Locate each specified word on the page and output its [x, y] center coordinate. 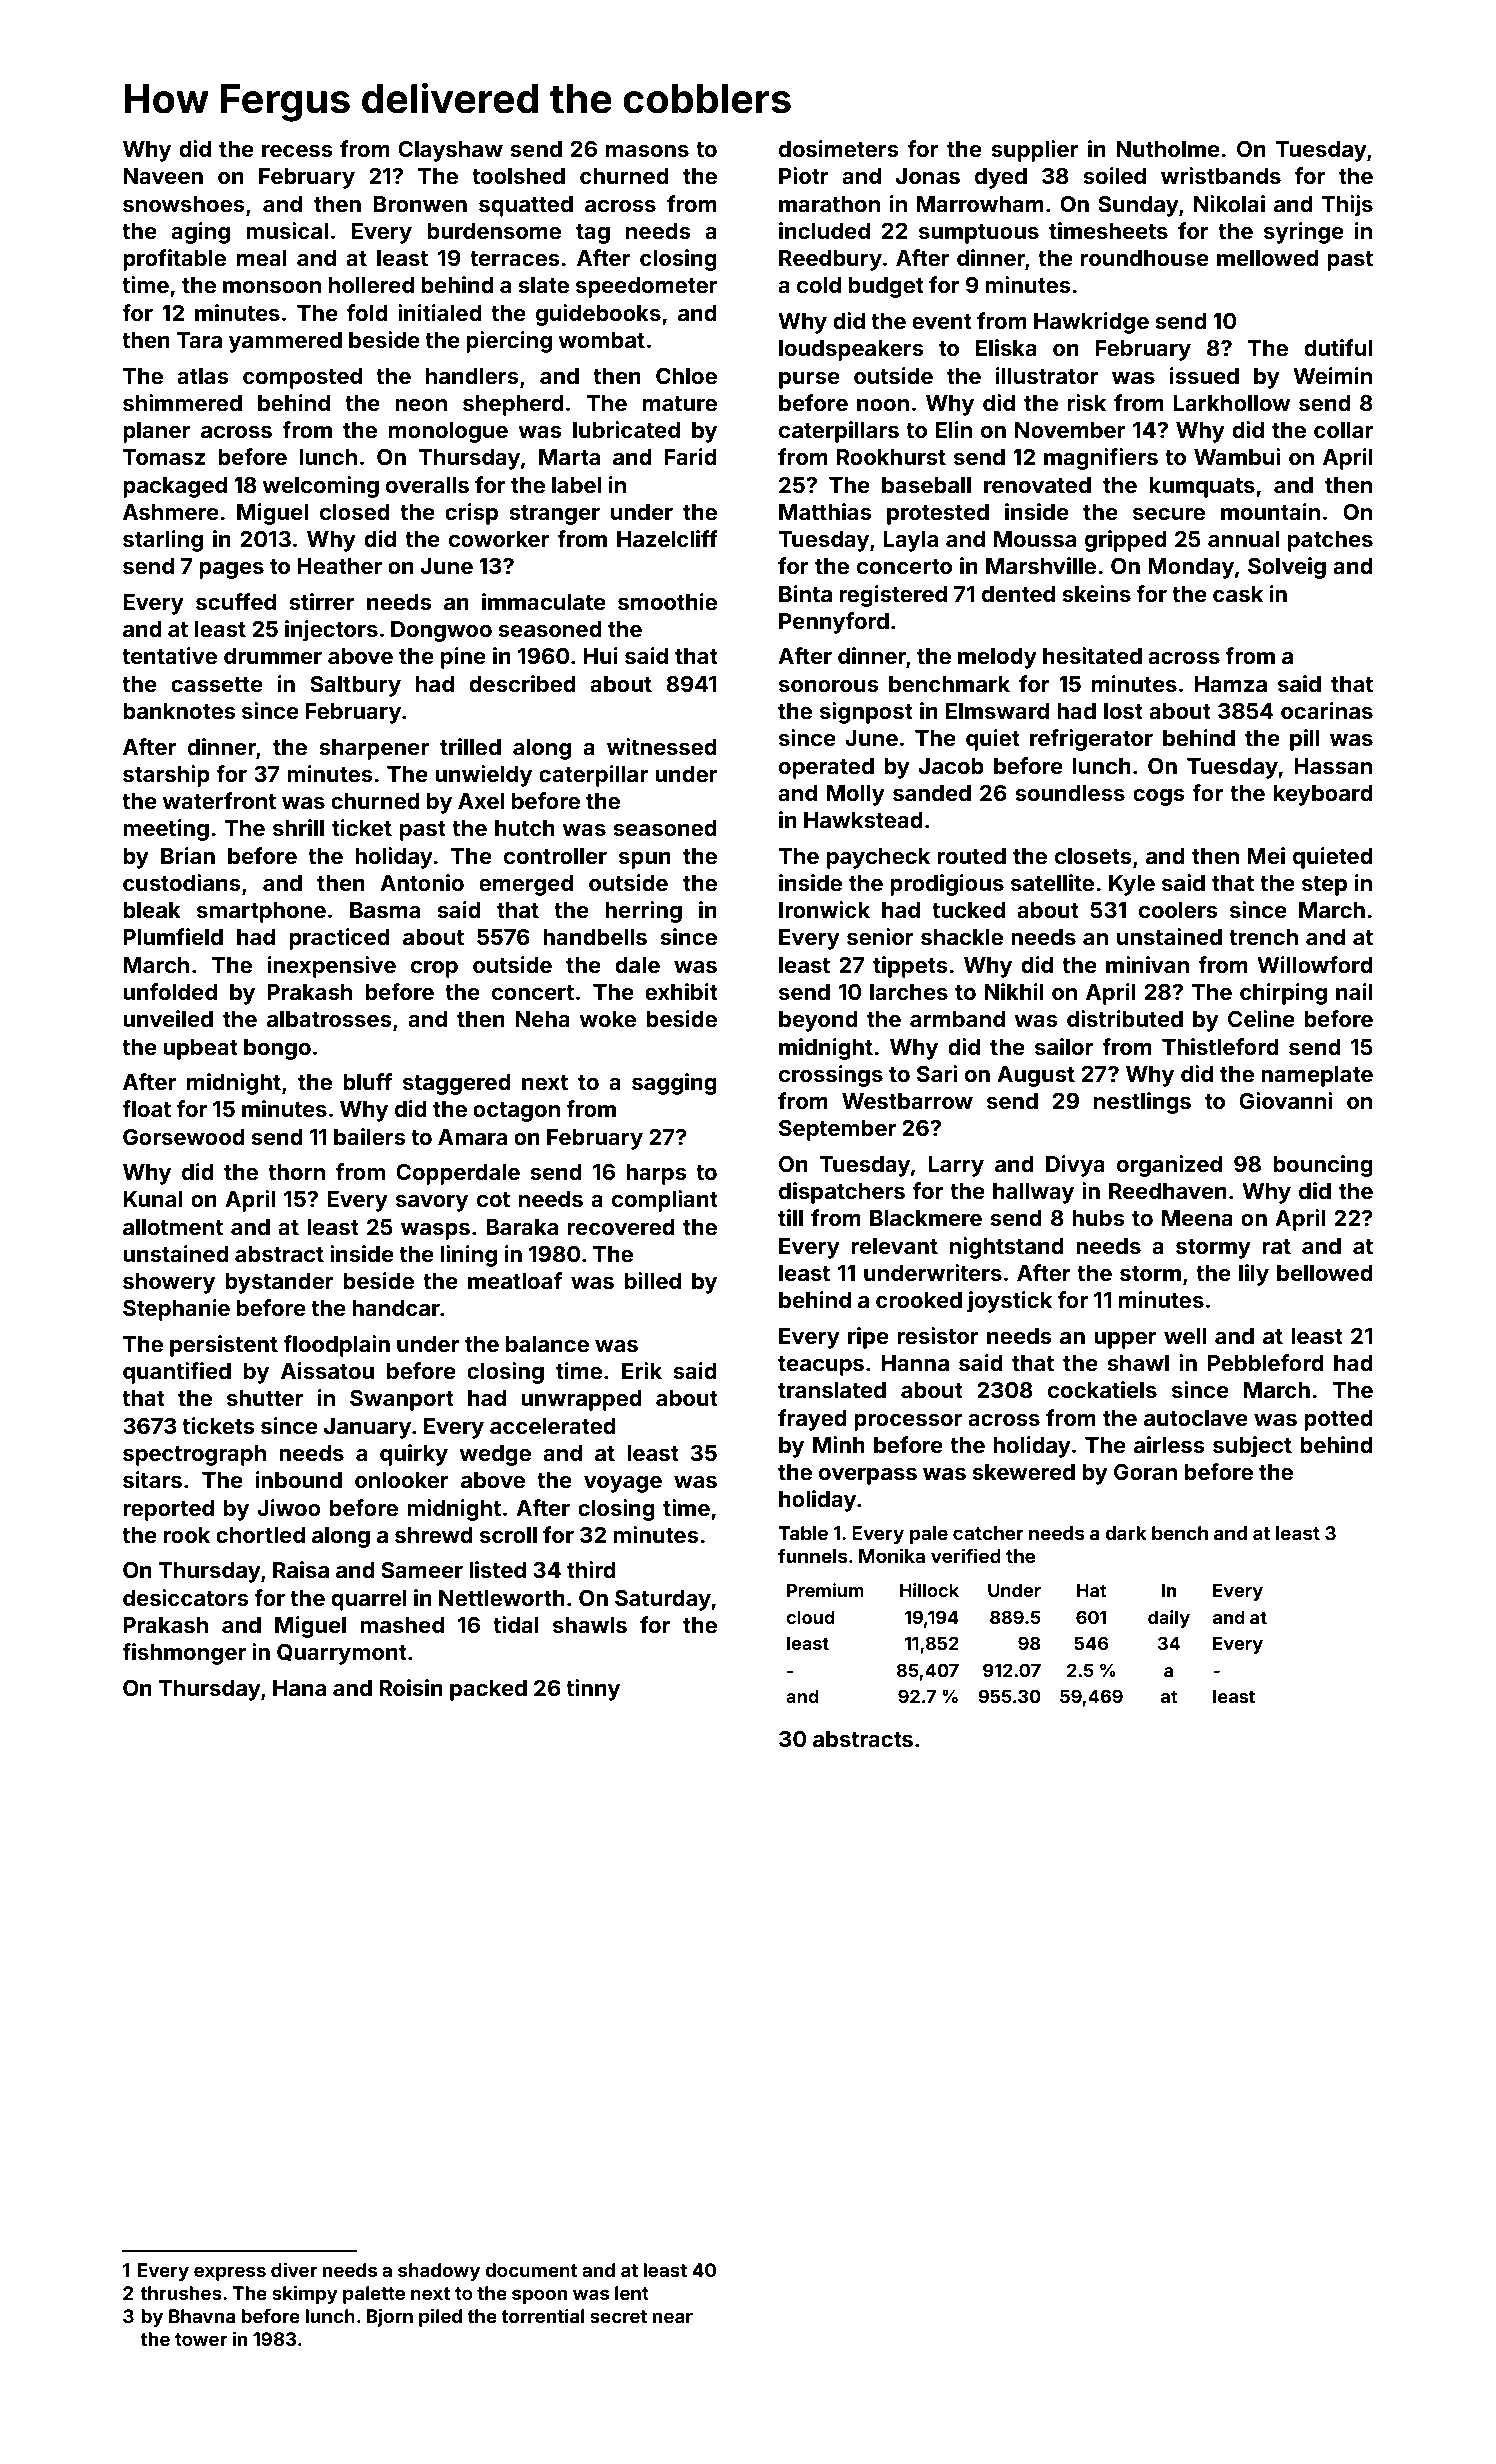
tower [201, 2339]
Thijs [1347, 206]
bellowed [1325, 1273]
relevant [894, 1246]
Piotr [804, 175]
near [672, 2317]
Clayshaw [450, 151]
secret [618, 2316]
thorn [296, 1172]
